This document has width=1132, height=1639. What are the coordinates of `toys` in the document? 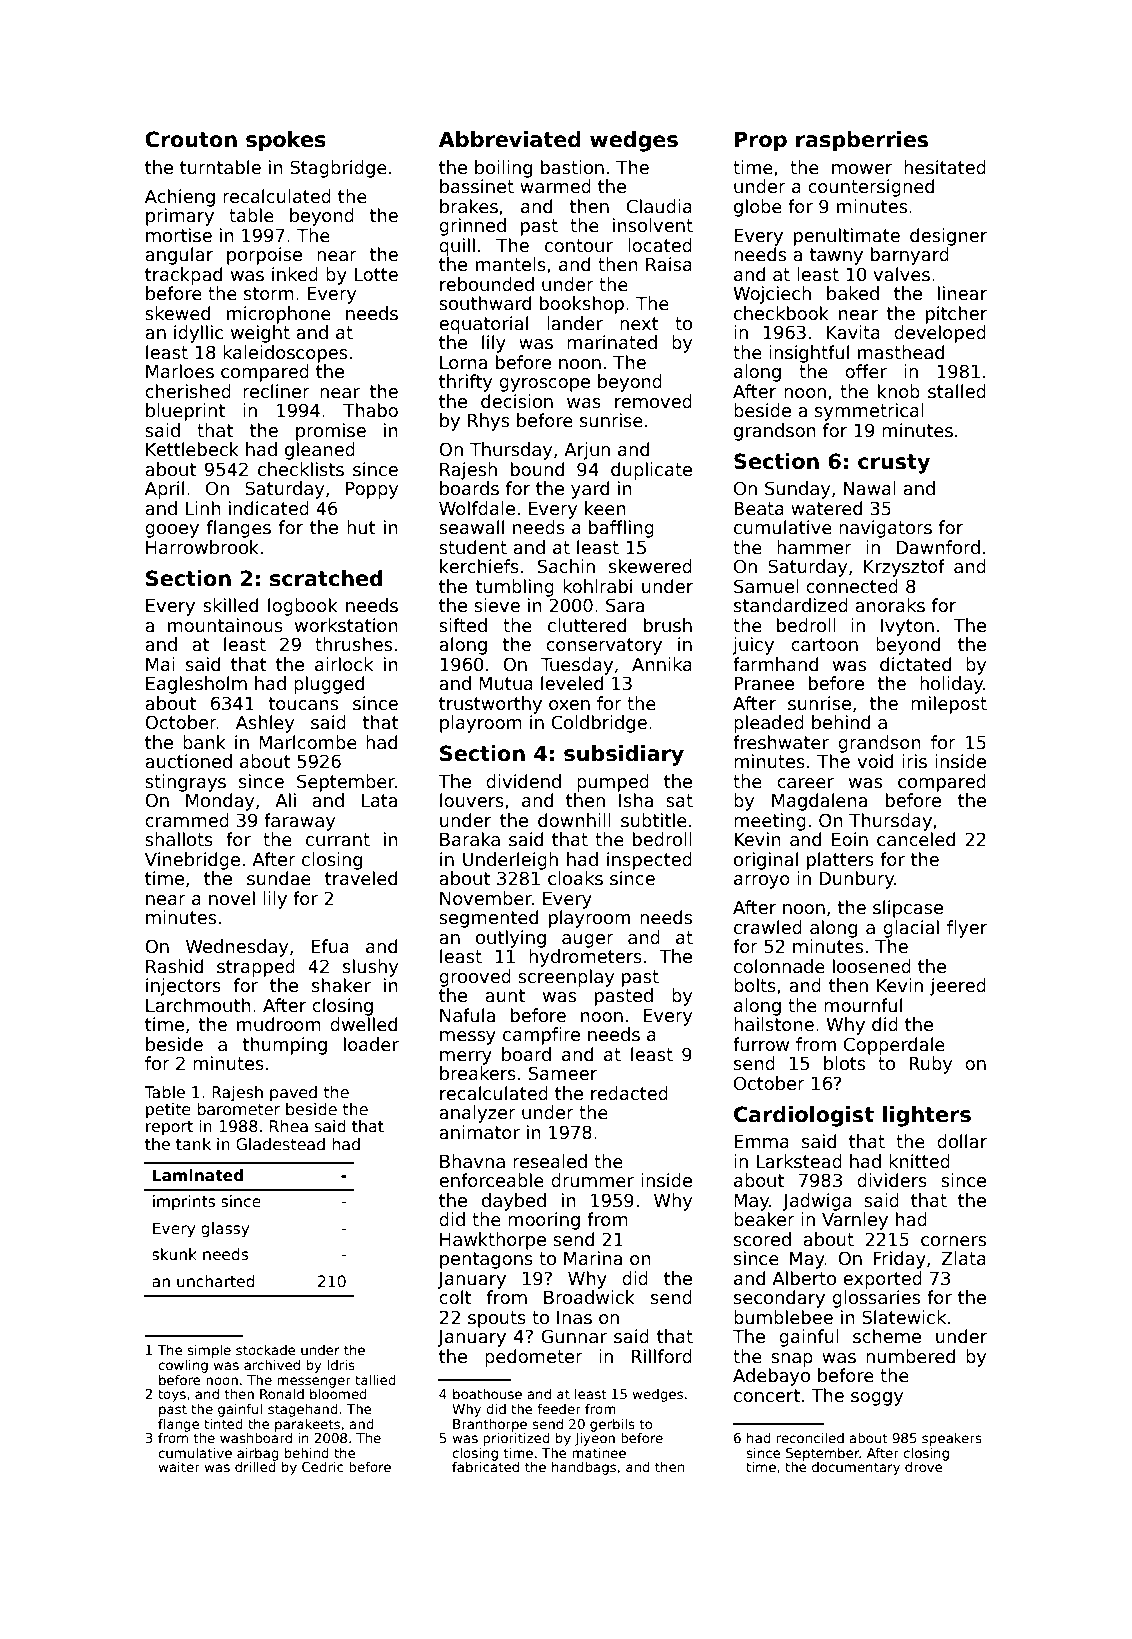 It's located at (172, 1395).
